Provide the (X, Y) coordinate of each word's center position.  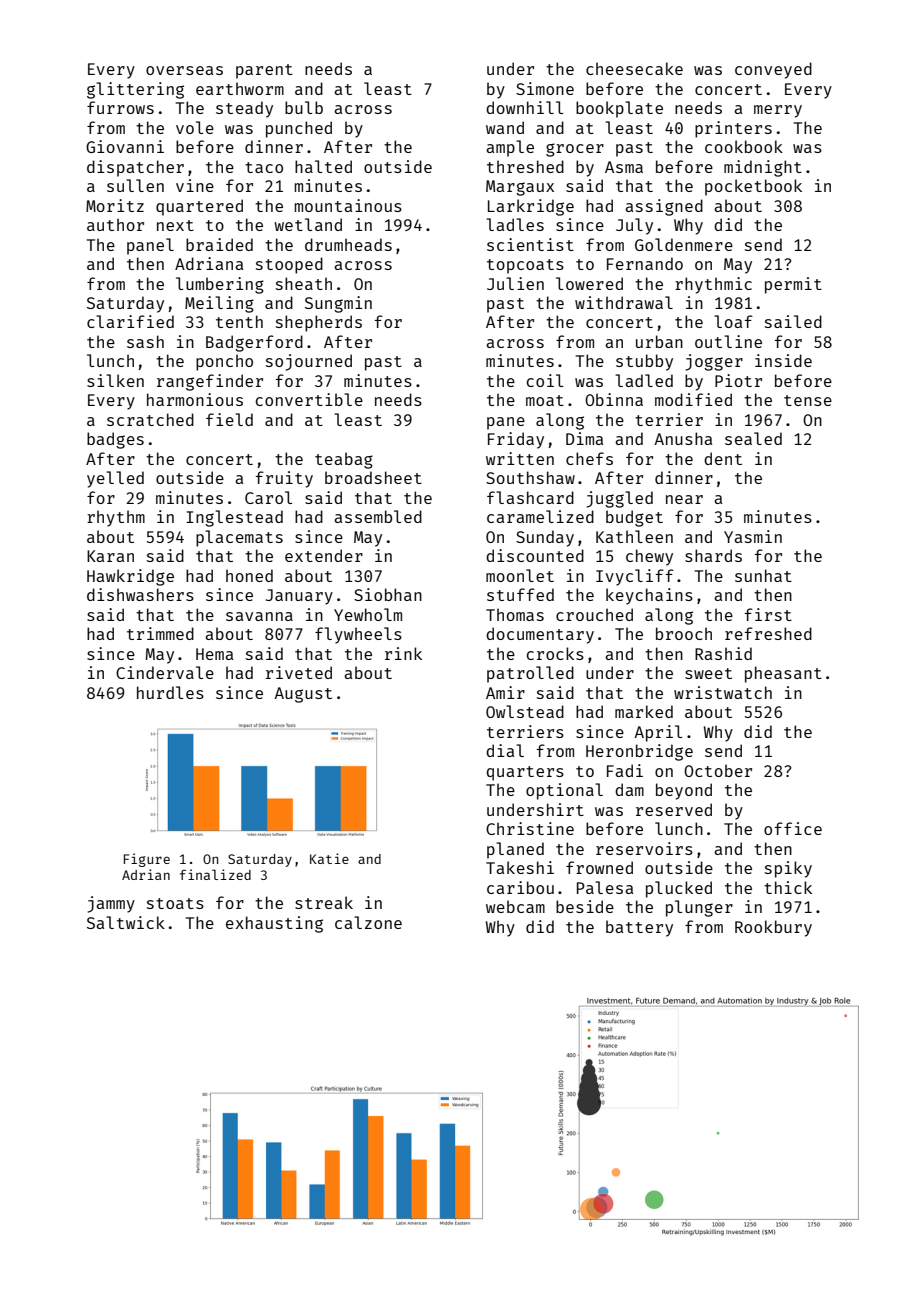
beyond (684, 791)
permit (793, 285)
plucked (679, 889)
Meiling (219, 304)
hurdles (170, 692)
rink (403, 653)
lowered (589, 283)
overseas (184, 70)
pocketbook (753, 187)
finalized (215, 874)
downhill (524, 107)
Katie (329, 858)
